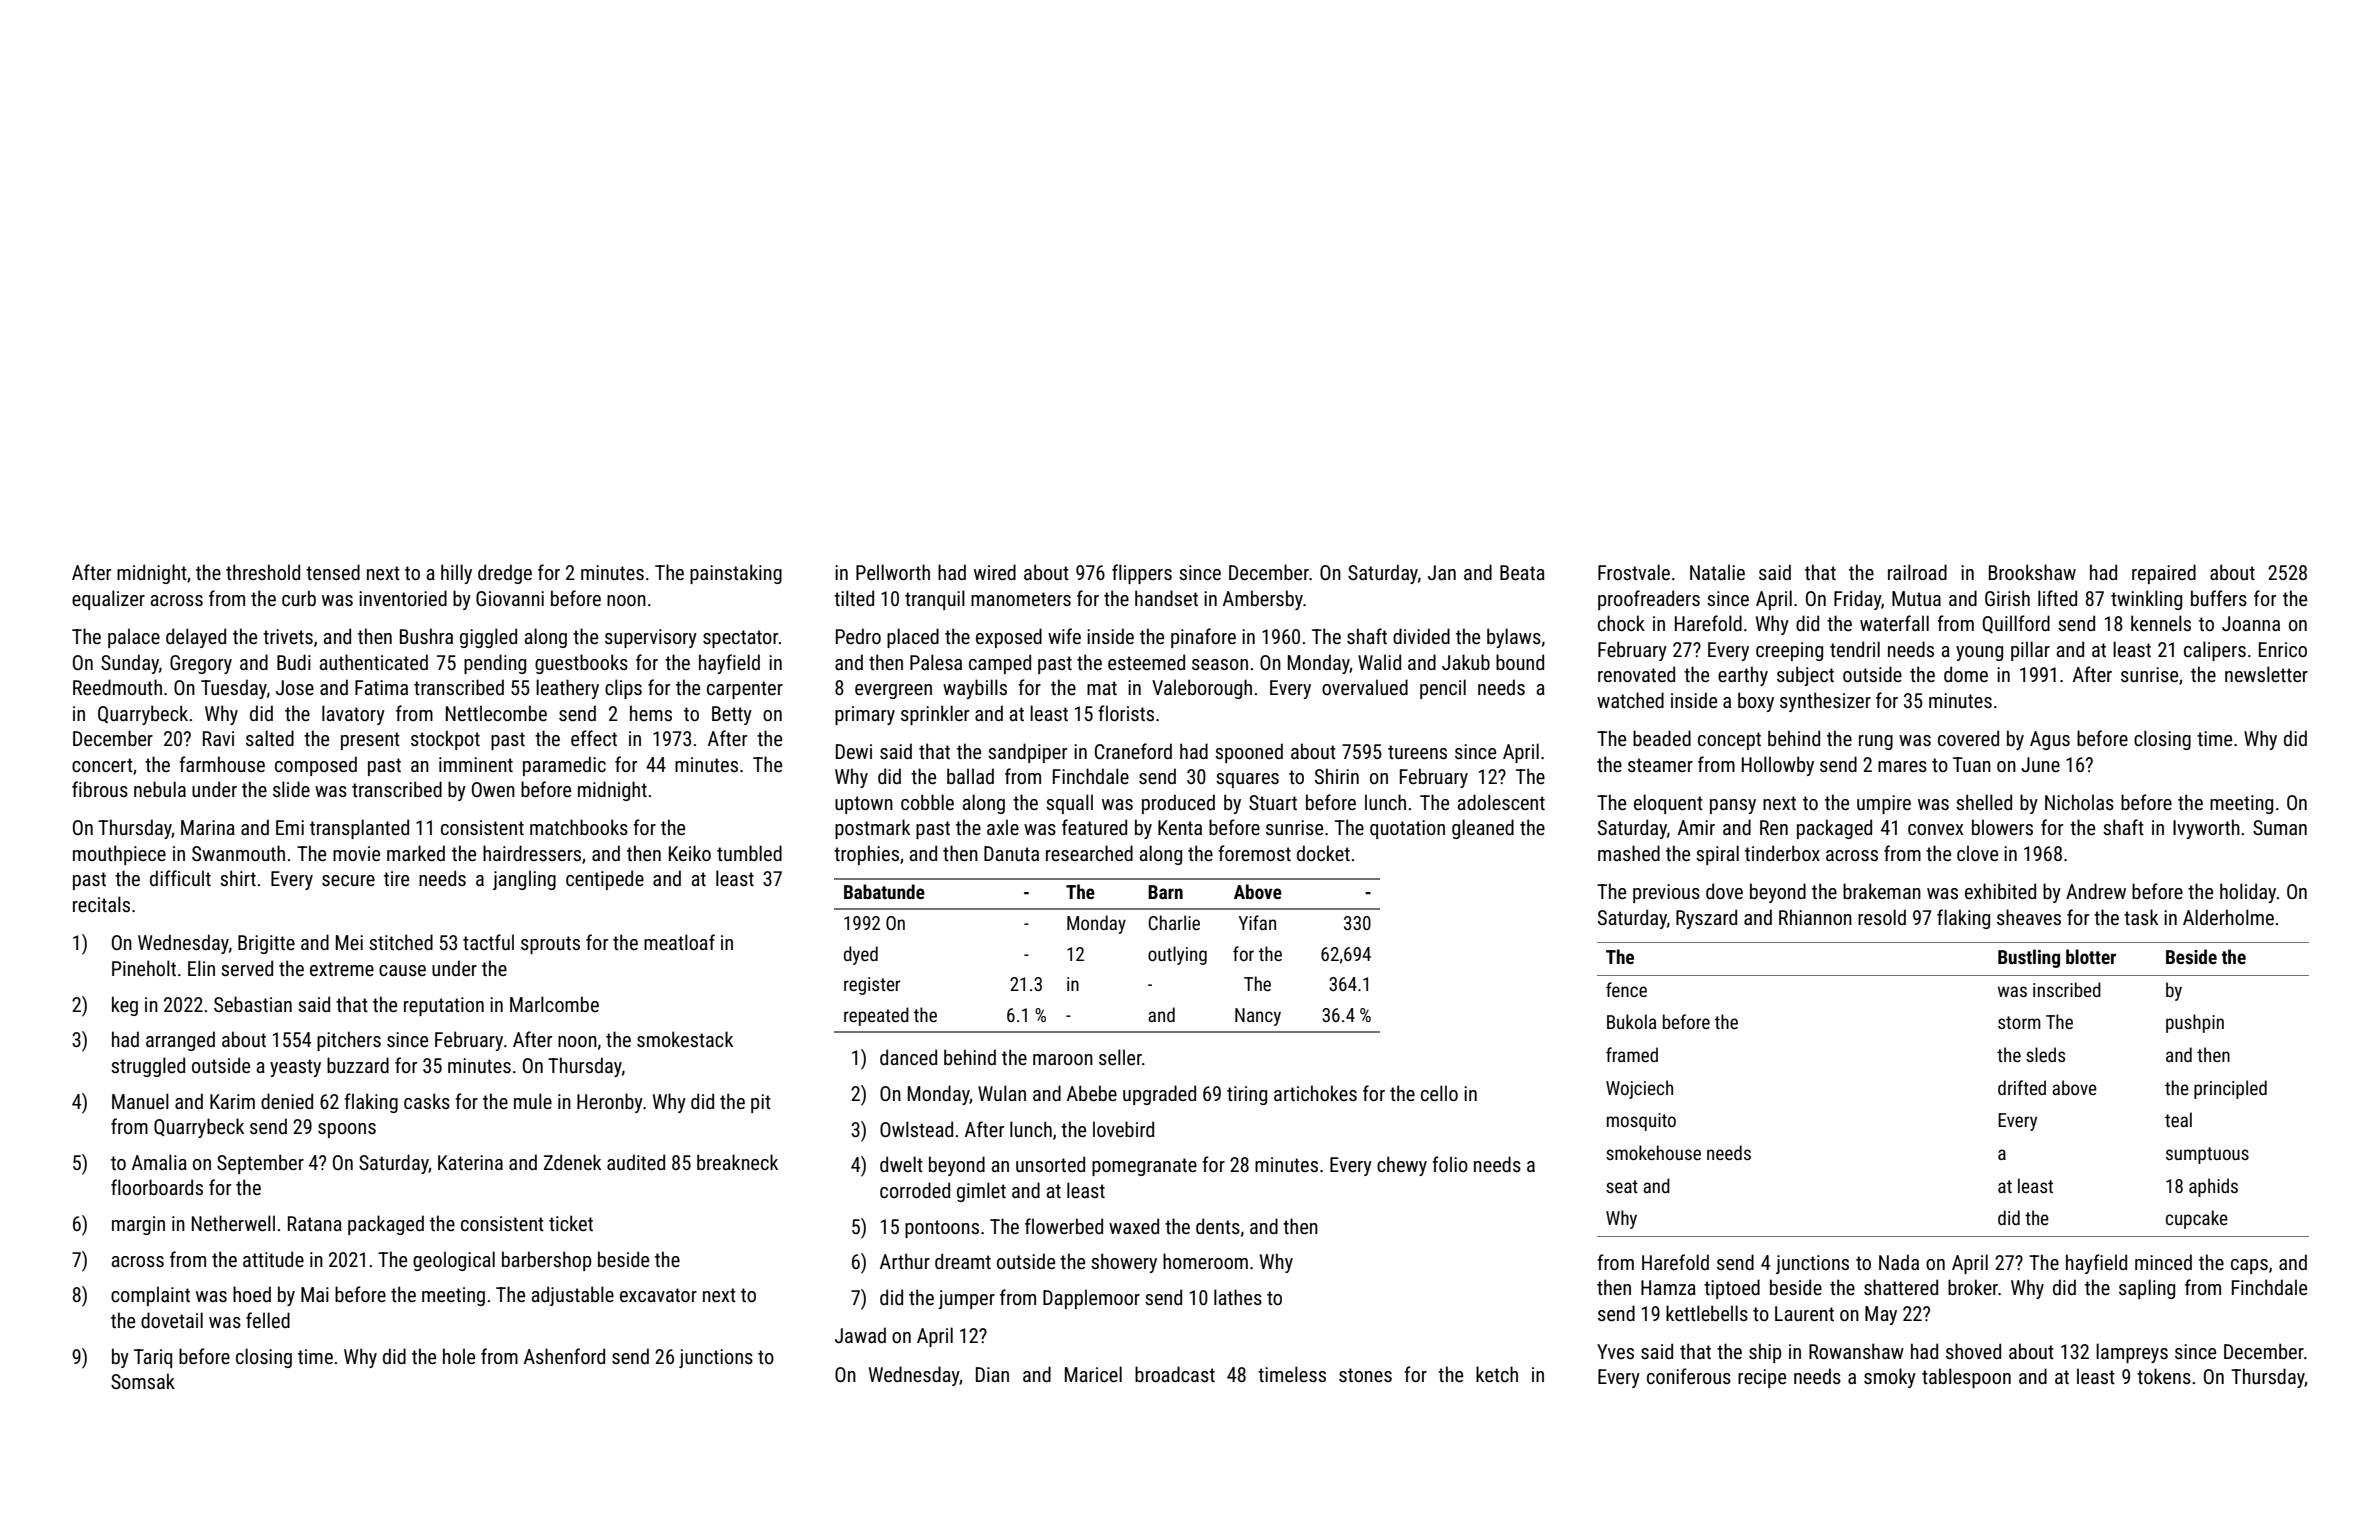 This screenshot has width=2380, height=1540. What do you see at coordinates (2019, 1022) in the screenshot?
I see `storm` at bounding box center [2019, 1022].
